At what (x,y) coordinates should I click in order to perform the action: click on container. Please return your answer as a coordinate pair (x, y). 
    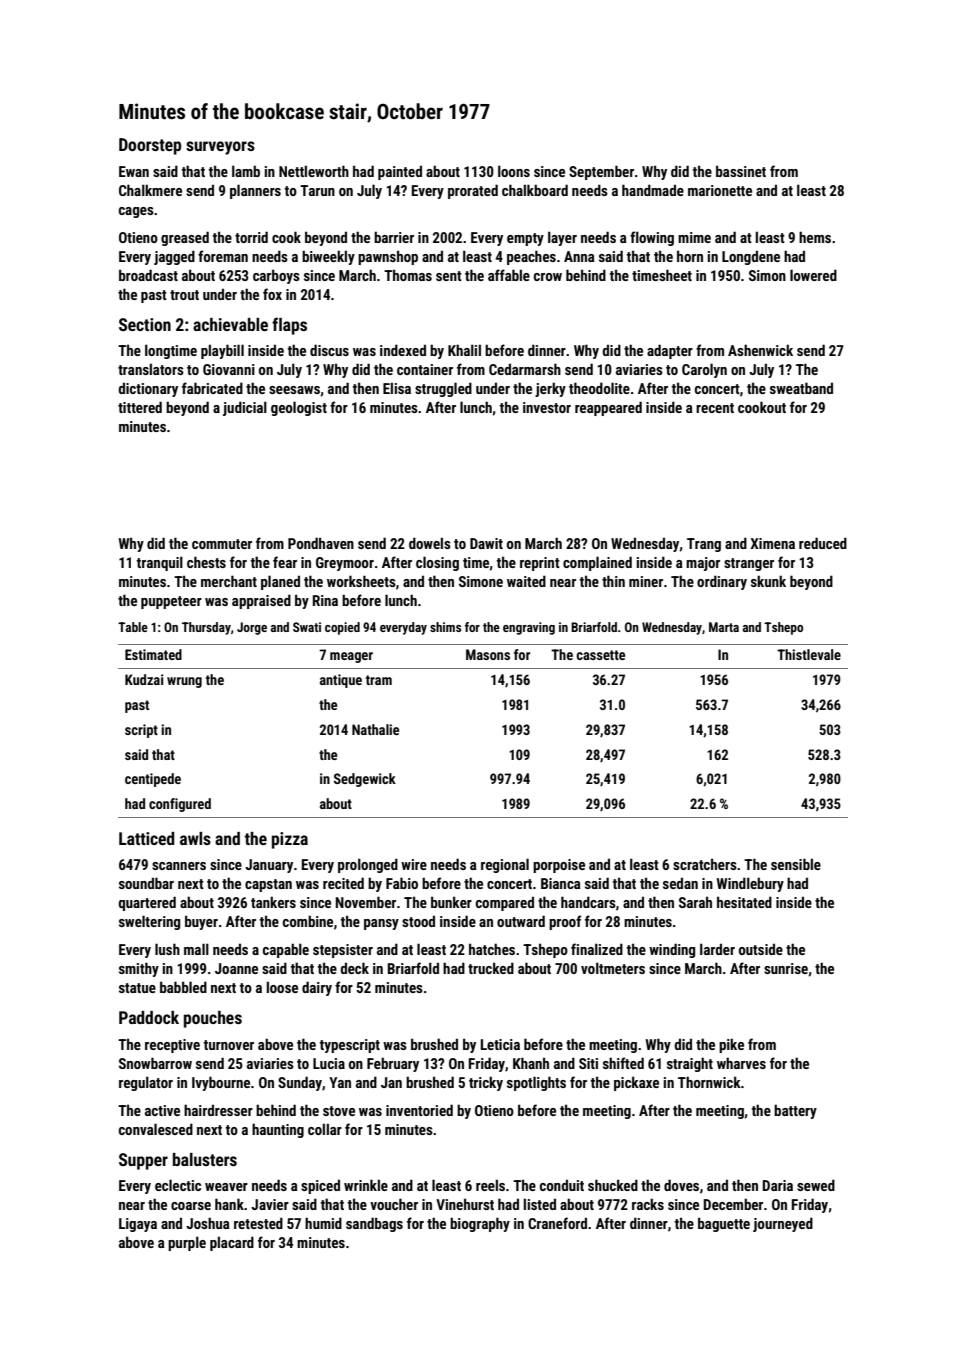
    Looking at the image, I should click on (425, 369).
